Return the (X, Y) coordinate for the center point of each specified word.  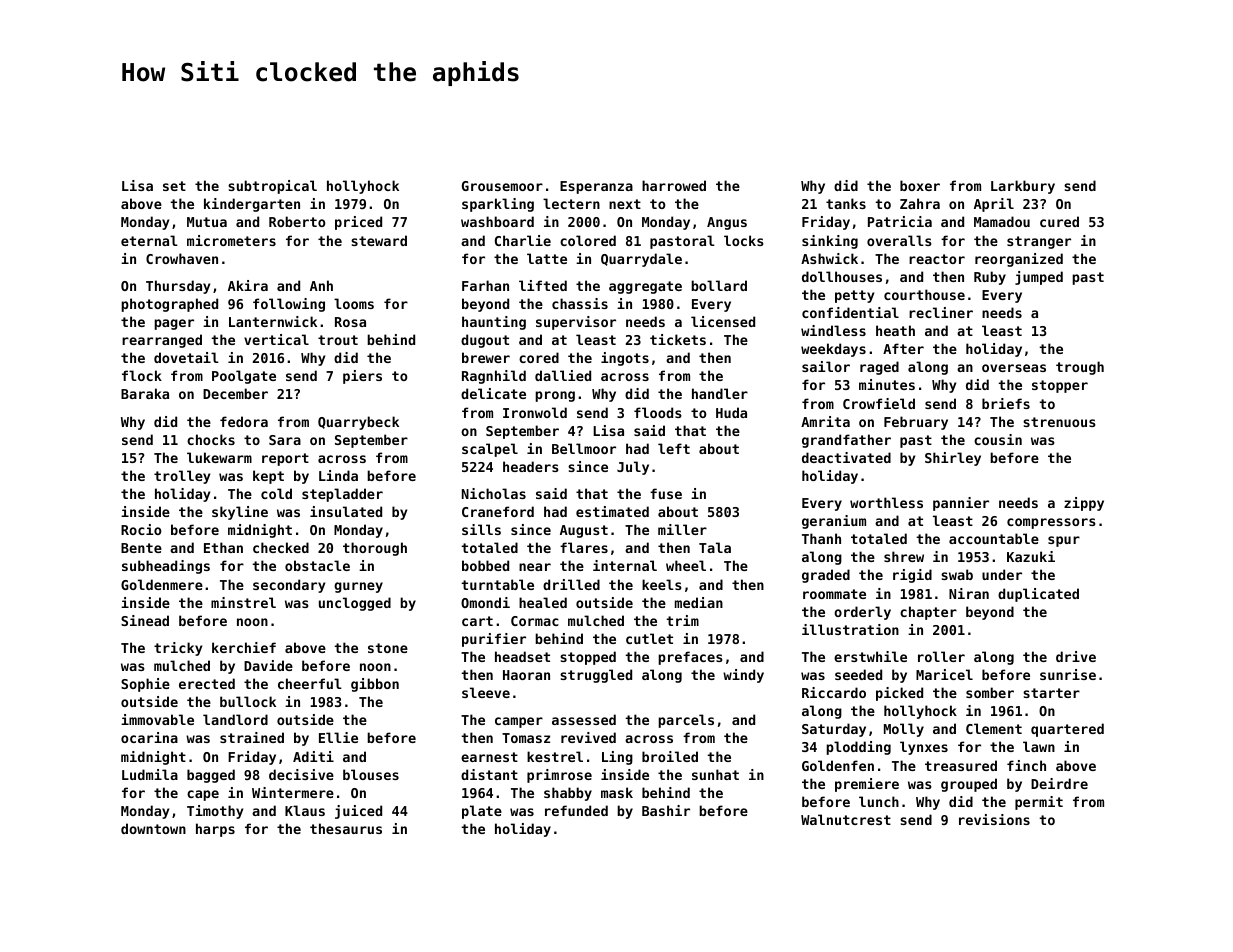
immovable (157, 719)
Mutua (207, 222)
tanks (846, 203)
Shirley (953, 459)
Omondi (485, 602)
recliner (941, 312)
